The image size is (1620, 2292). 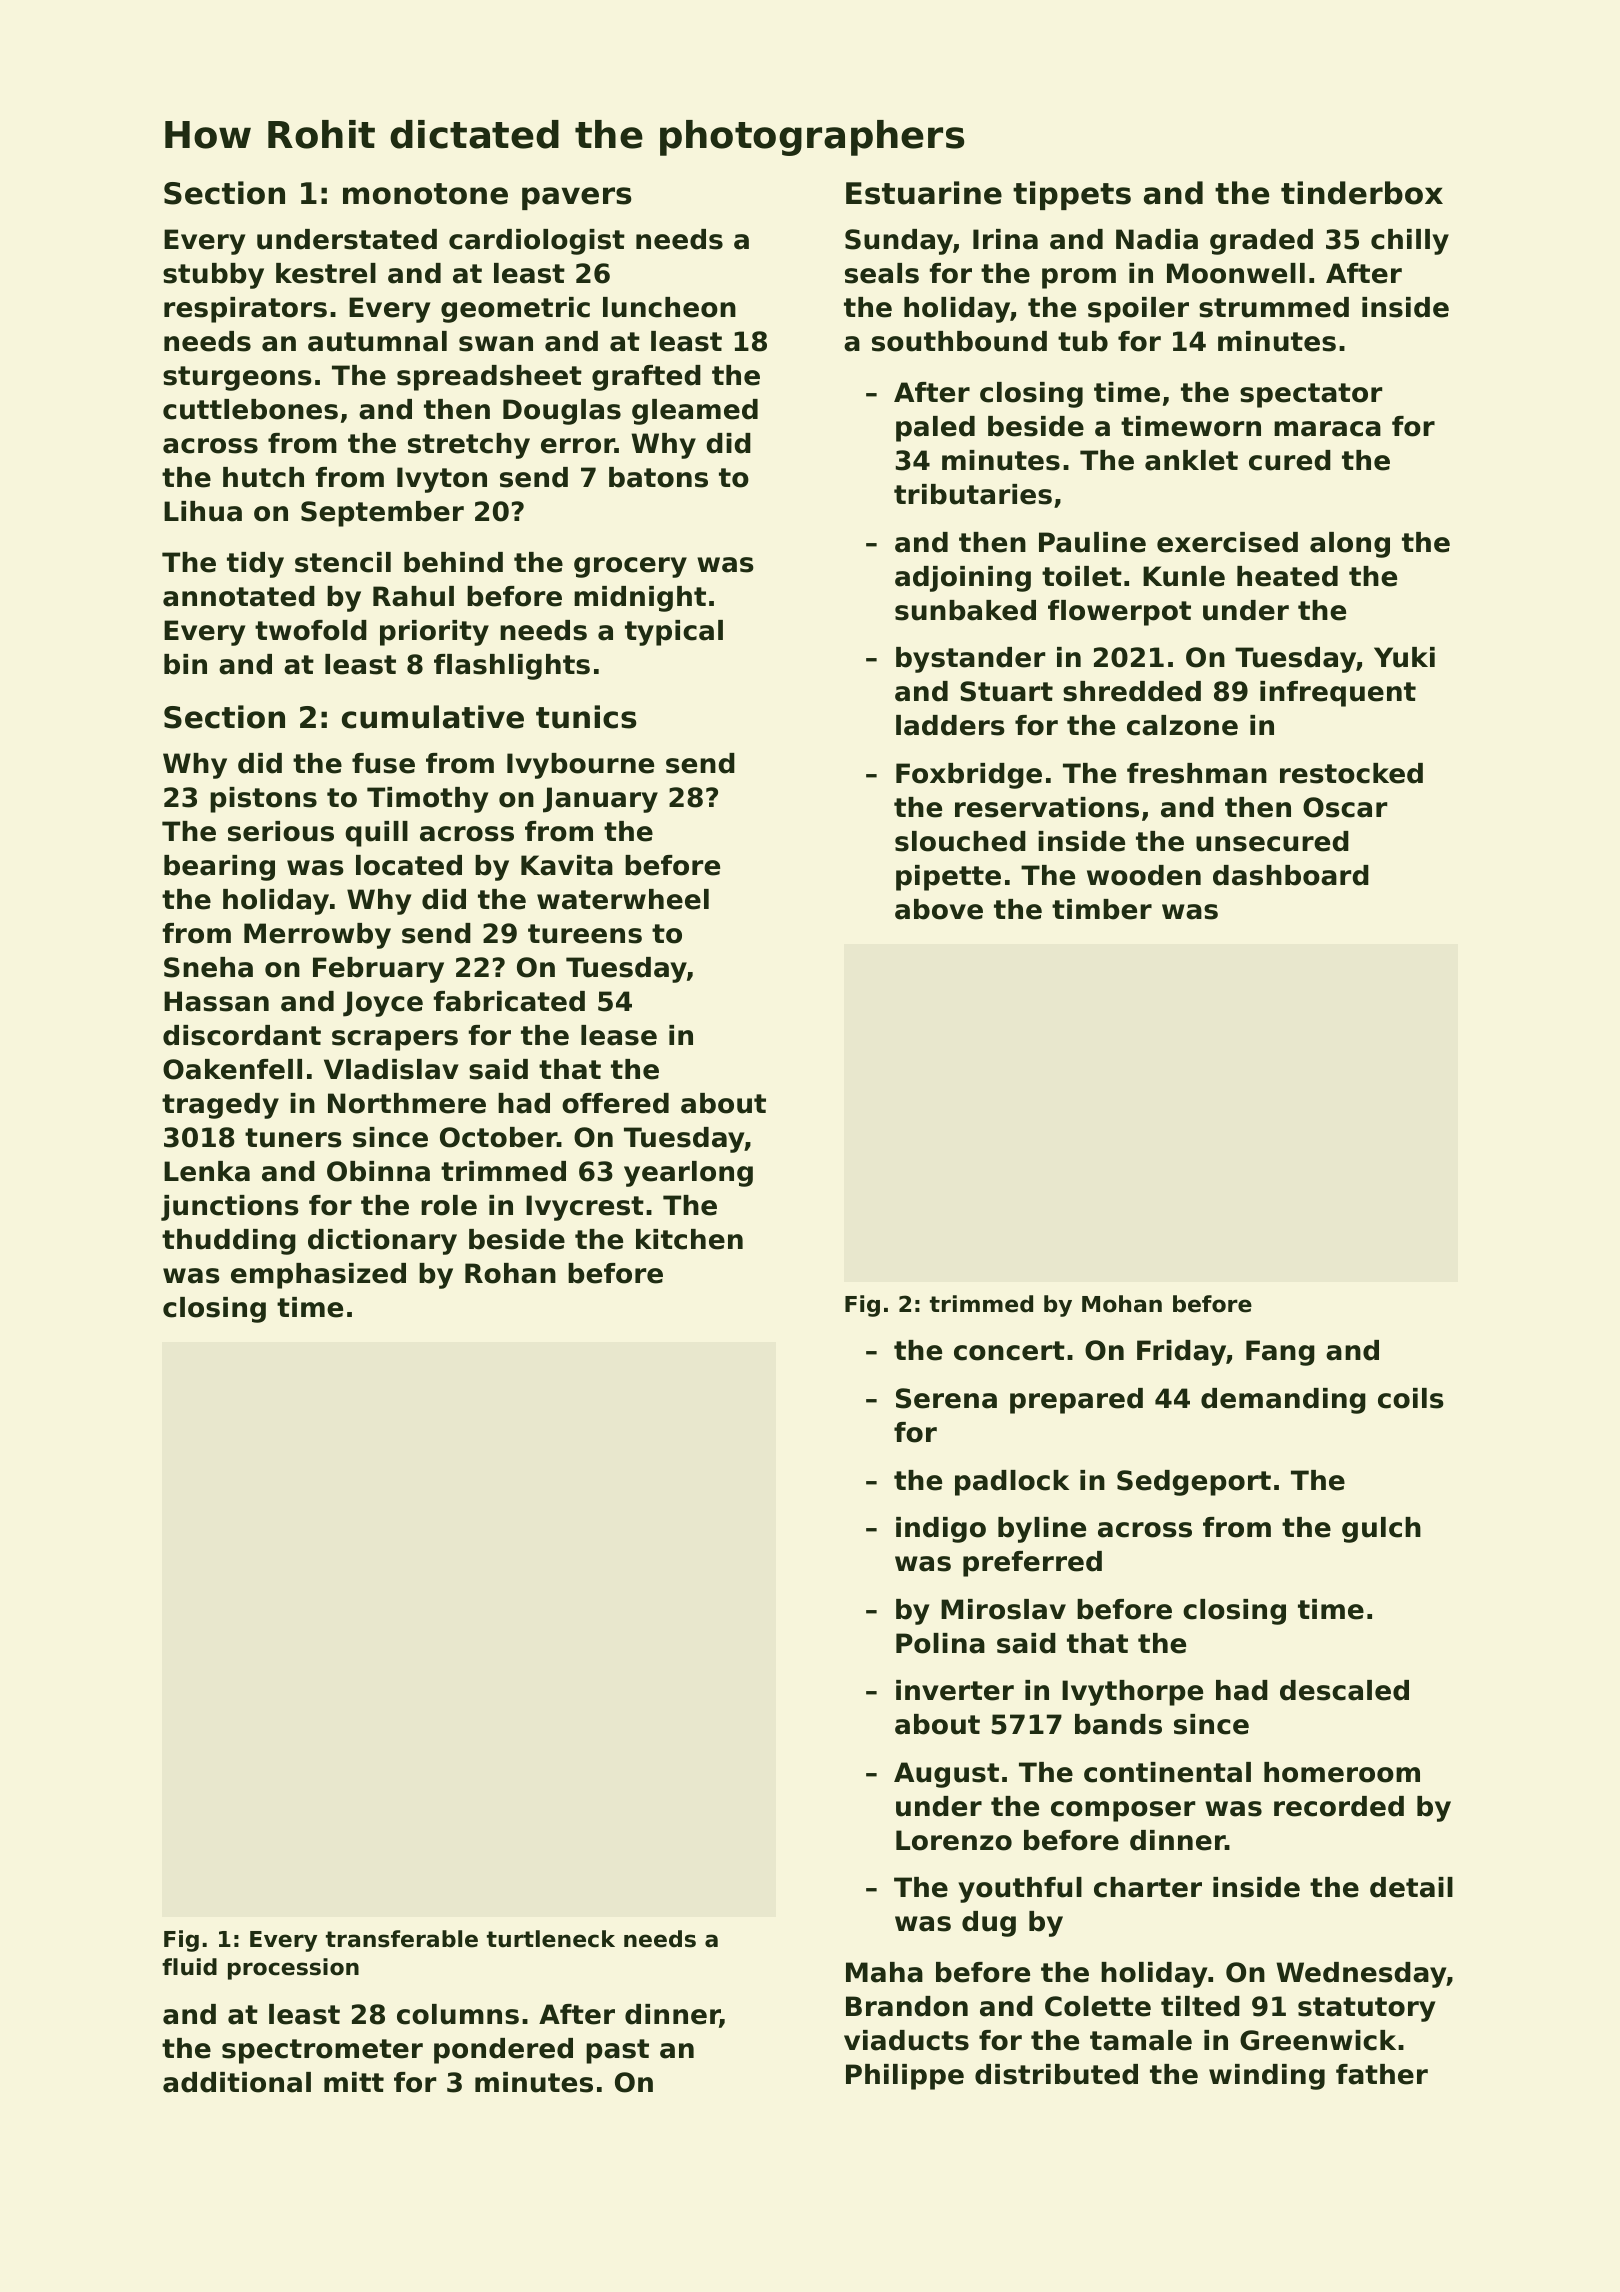 What do you see at coordinates (203, 511) in the screenshot?
I see `Lihua` at bounding box center [203, 511].
